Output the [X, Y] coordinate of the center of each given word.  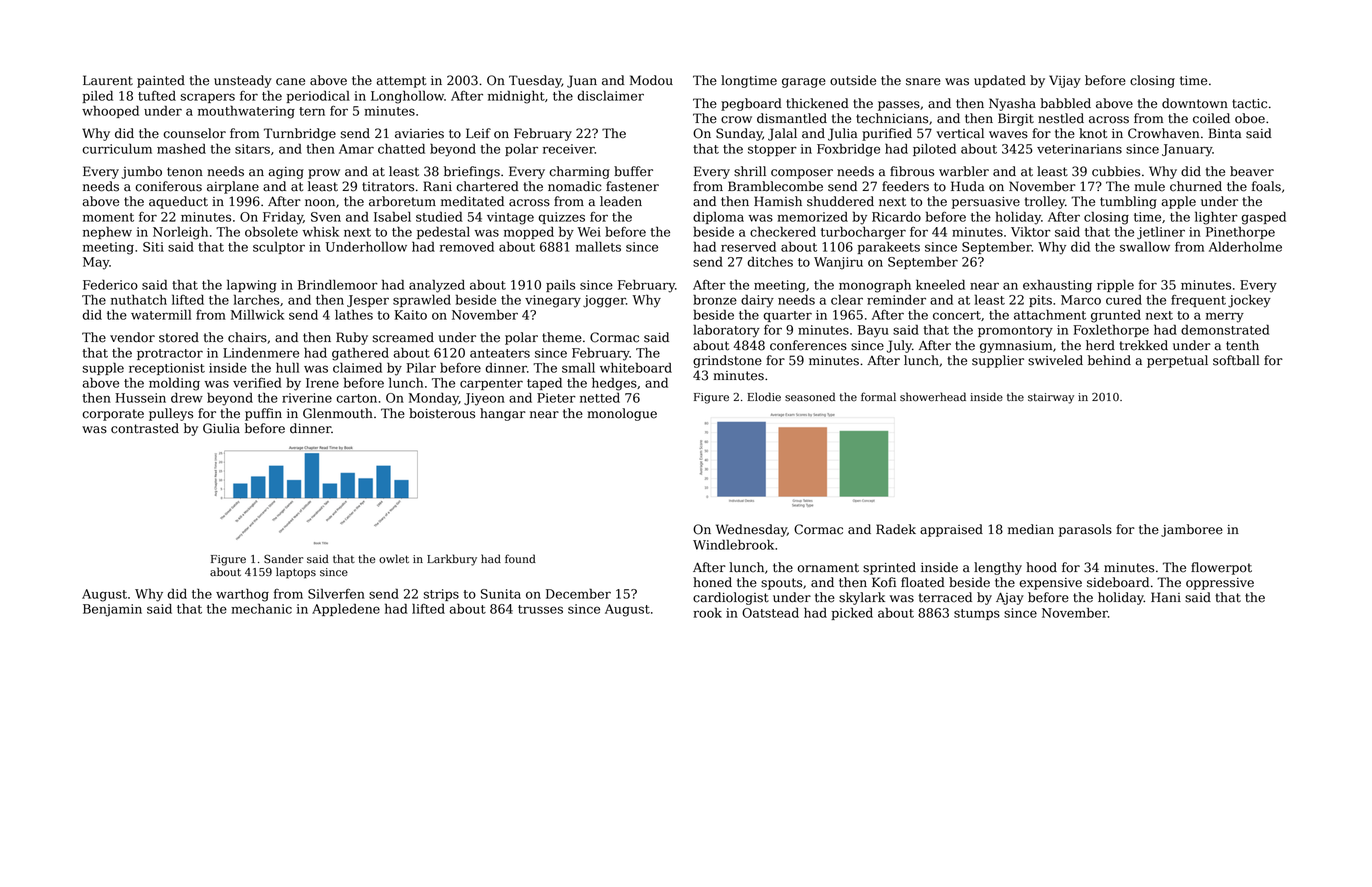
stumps [977, 614]
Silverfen [336, 593]
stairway [1051, 398]
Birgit [1016, 119]
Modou [651, 80]
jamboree [1192, 530]
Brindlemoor [338, 284]
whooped [110, 112]
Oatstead [770, 612]
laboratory [726, 331]
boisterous [442, 413]
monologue [622, 414]
